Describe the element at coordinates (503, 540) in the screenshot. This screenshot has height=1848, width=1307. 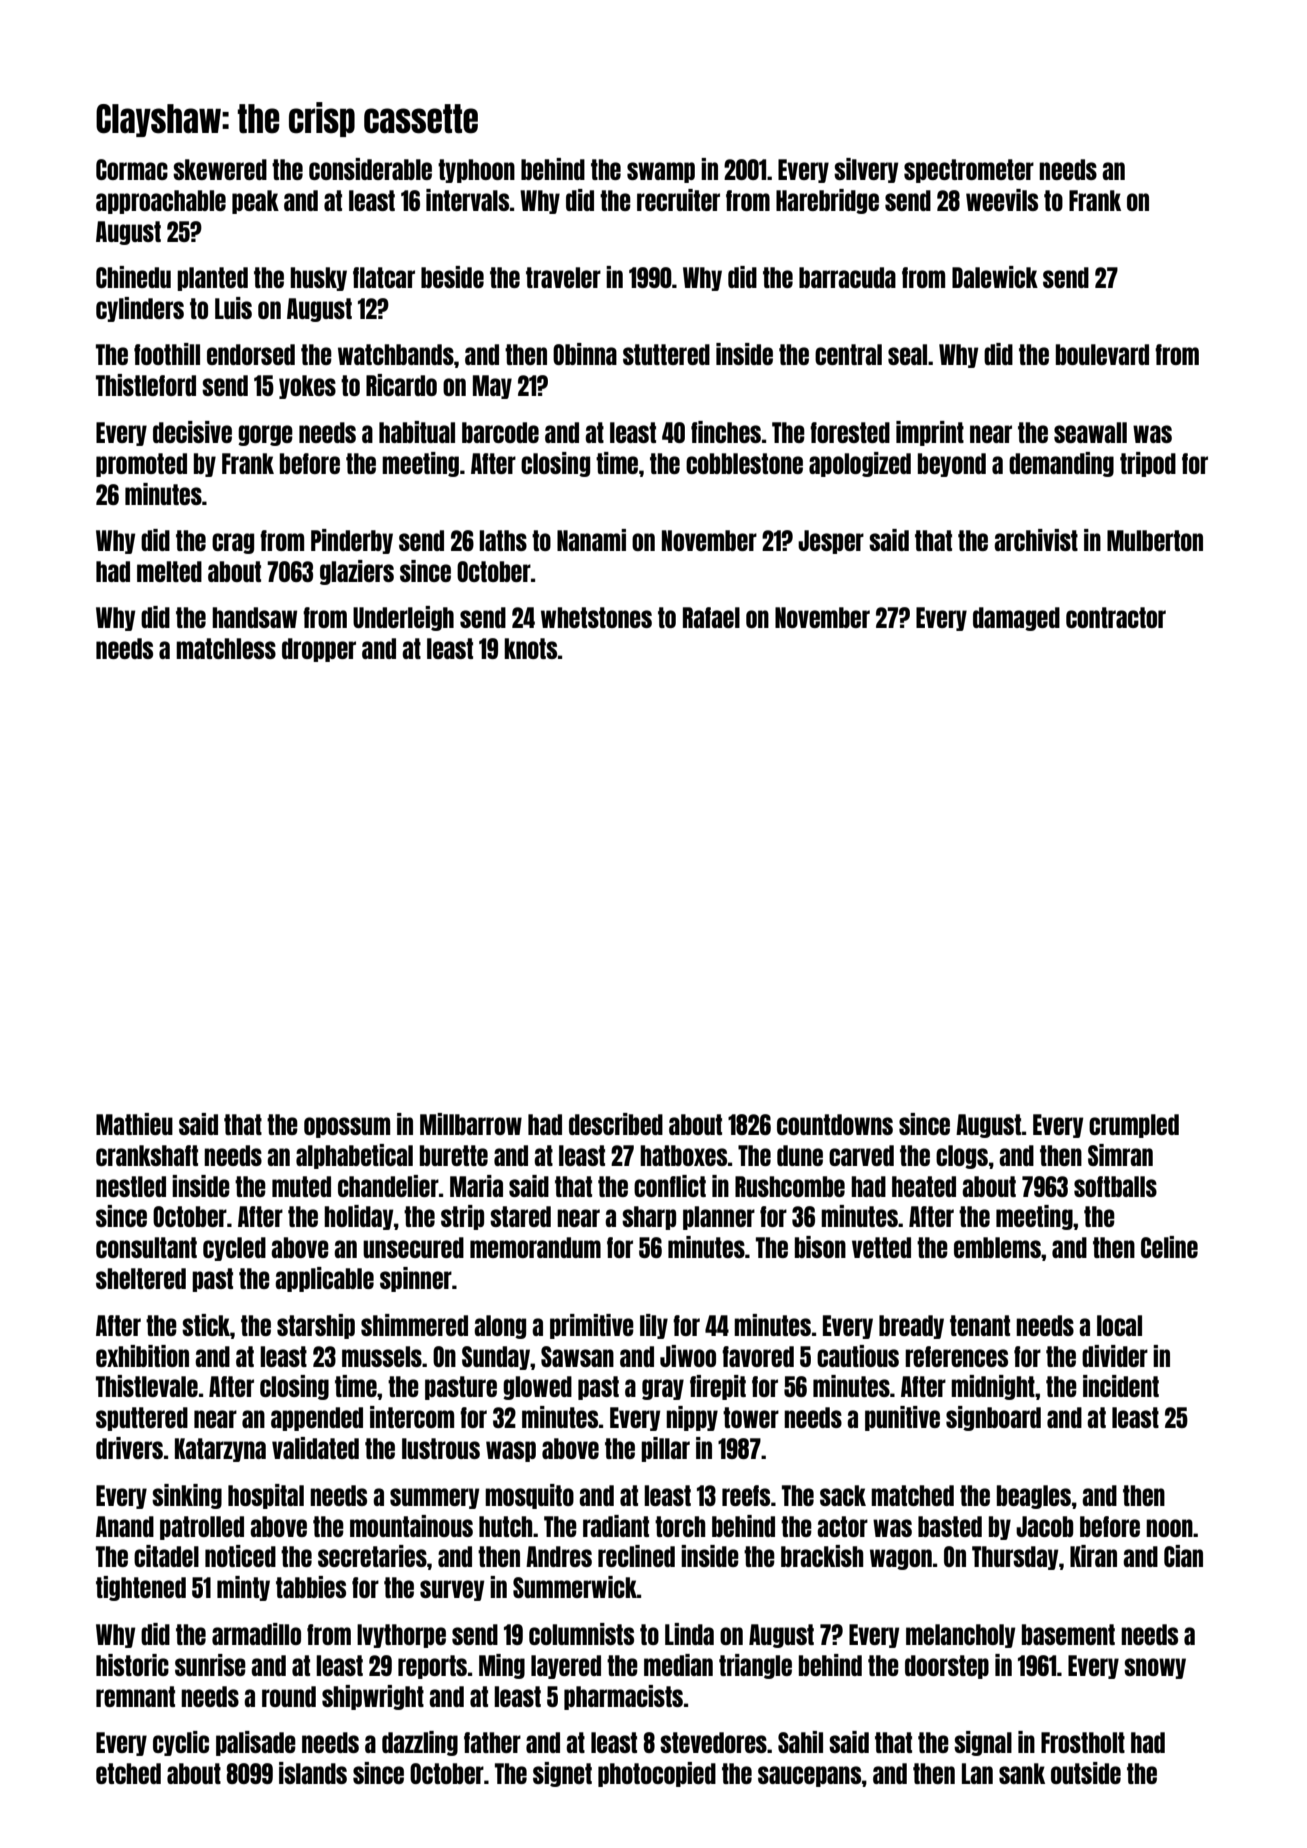
I see `laths` at that location.
